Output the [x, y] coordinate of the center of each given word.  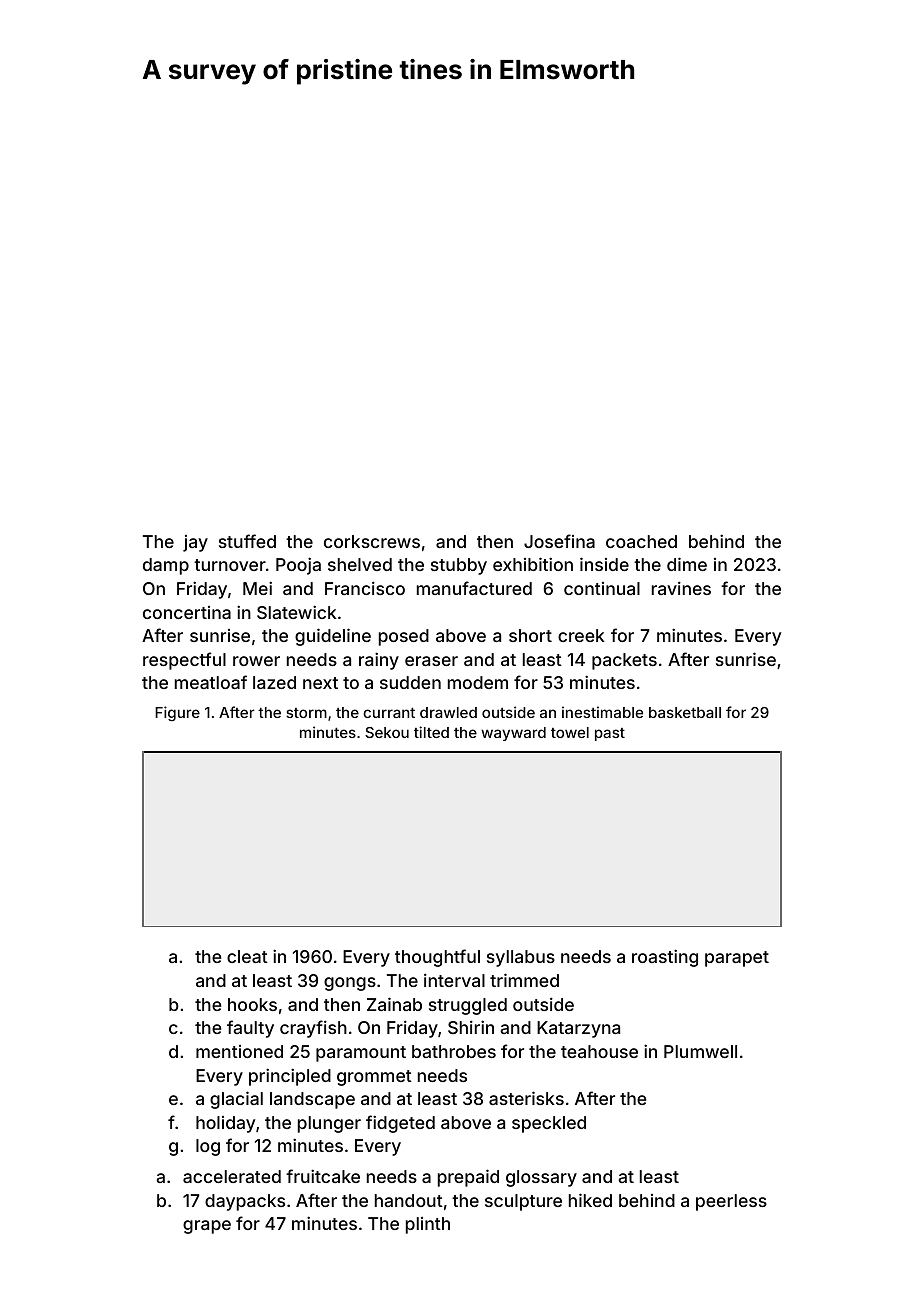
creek [581, 635]
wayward [513, 734]
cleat [247, 956]
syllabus [521, 958]
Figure [177, 713]
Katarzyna [578, 1029]
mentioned [239, 1051]
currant [389, 713]
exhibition [533, 564]
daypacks [245, 1202]
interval [454, 980]
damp [166, 566]
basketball [685, 712]
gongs [350, 984]
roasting [665, 958]
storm [306, 713]
